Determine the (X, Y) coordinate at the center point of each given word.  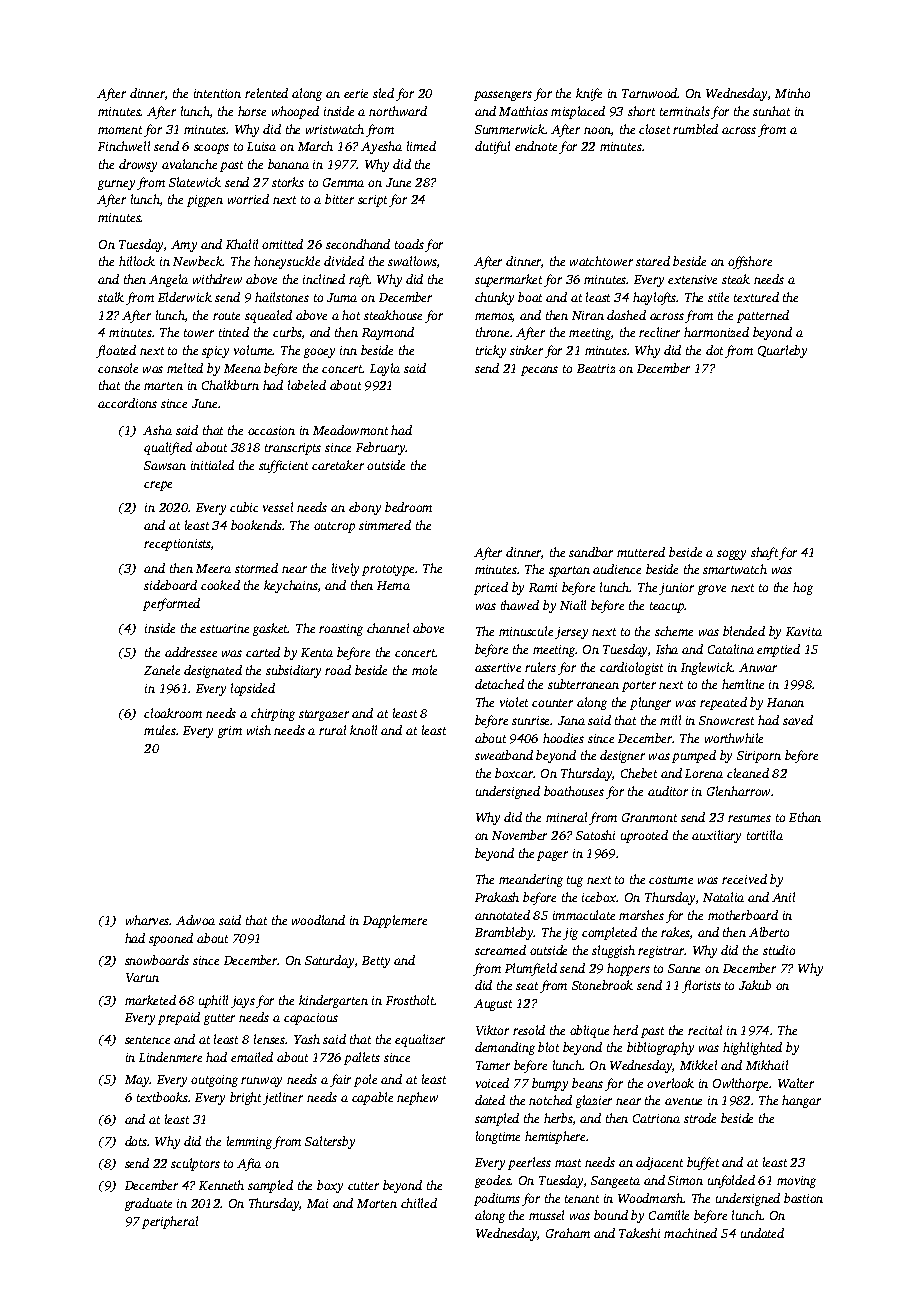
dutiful (492, 147)
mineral (566, 817)
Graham (568, 1233)
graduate (148, 1204)
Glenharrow (738, 791)
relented (266, 93)
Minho (792, 93)
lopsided (253, 689)
